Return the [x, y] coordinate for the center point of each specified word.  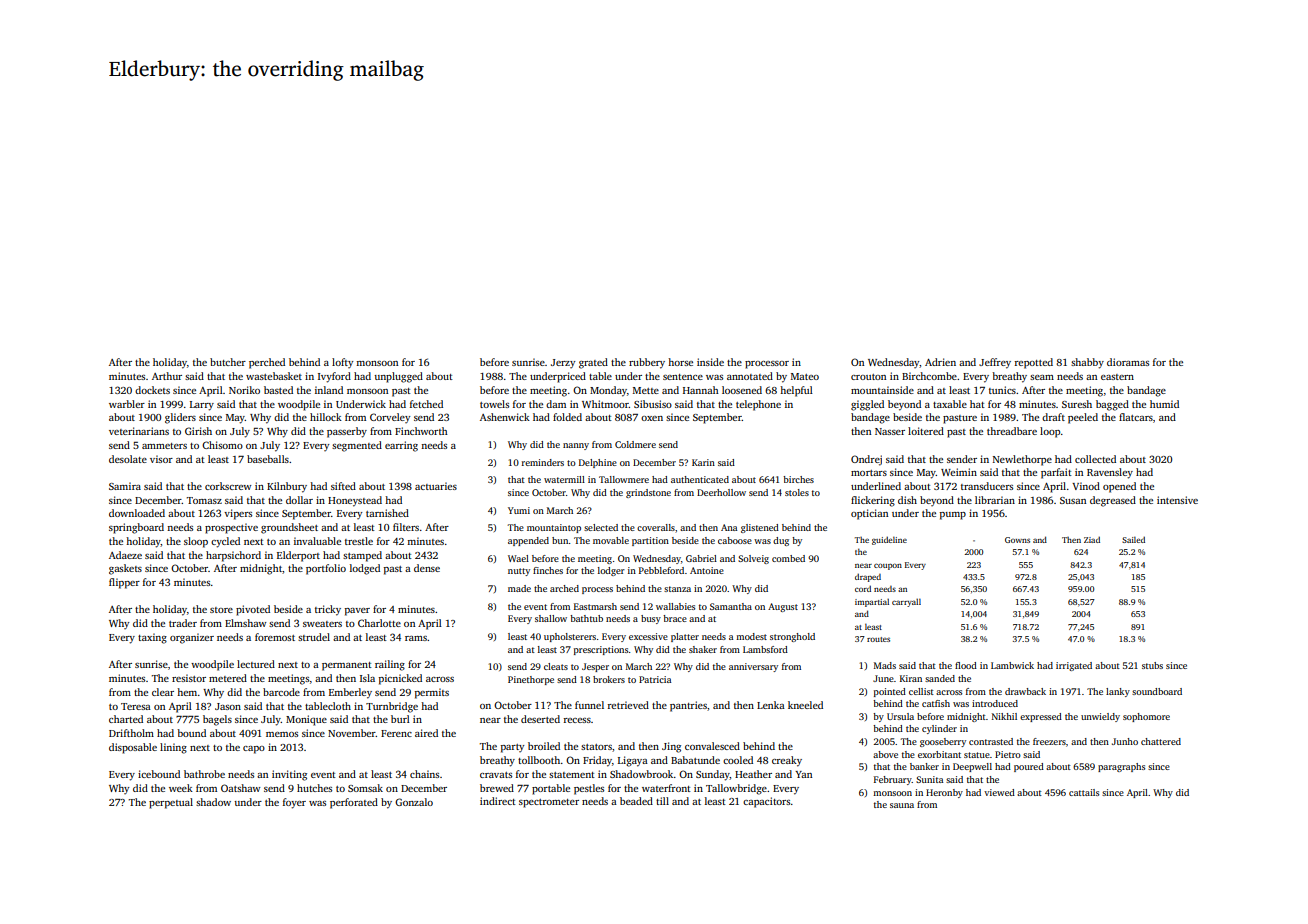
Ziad [1092, 539]
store [221, 610]
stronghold [792, 637]
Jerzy [563, 363]
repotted [1033, 363]
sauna [902, 805]
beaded [636, 801]
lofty [342, 363]
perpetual [171, 803]
